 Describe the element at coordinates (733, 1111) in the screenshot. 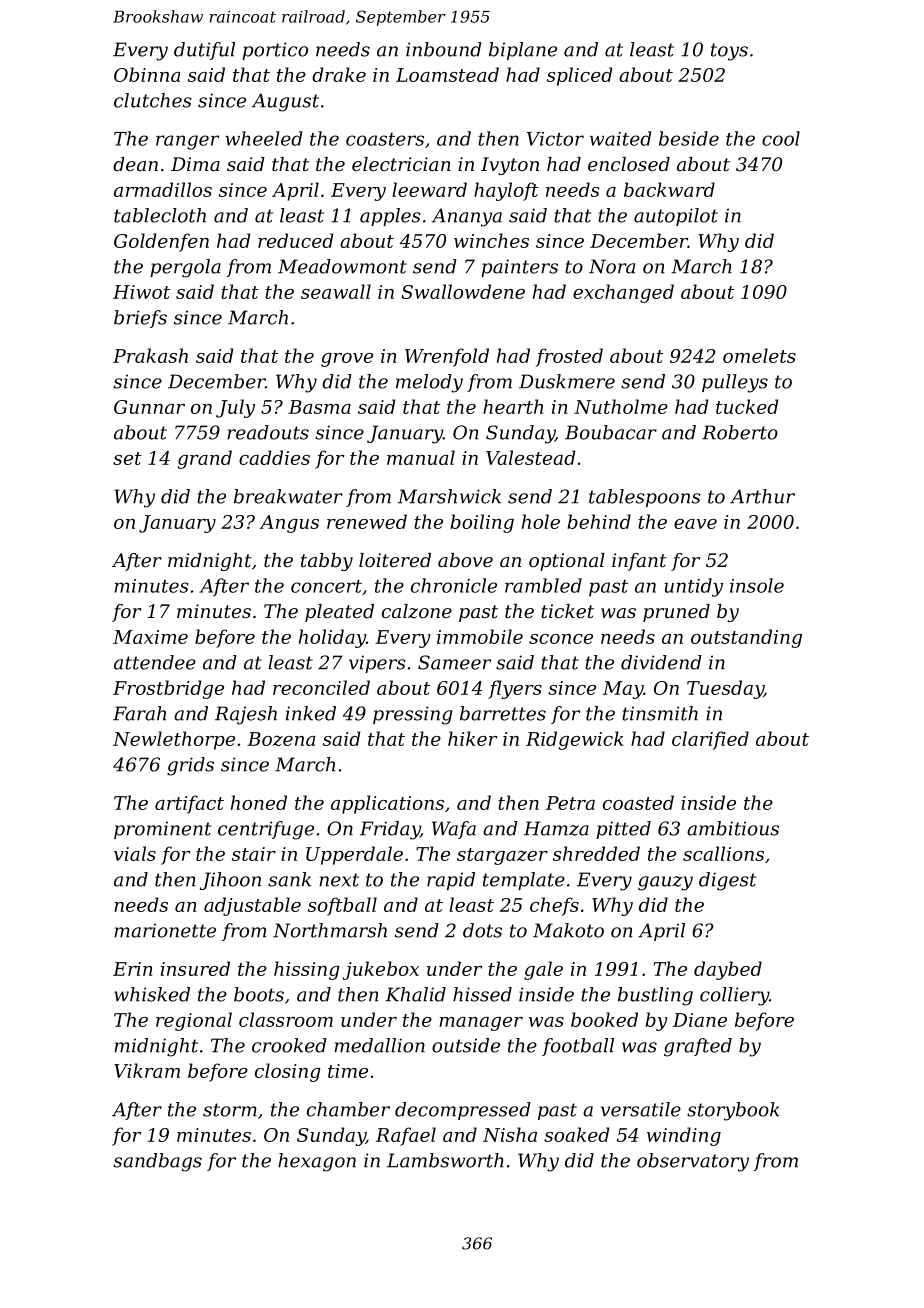

I see `storybook` at that location.
